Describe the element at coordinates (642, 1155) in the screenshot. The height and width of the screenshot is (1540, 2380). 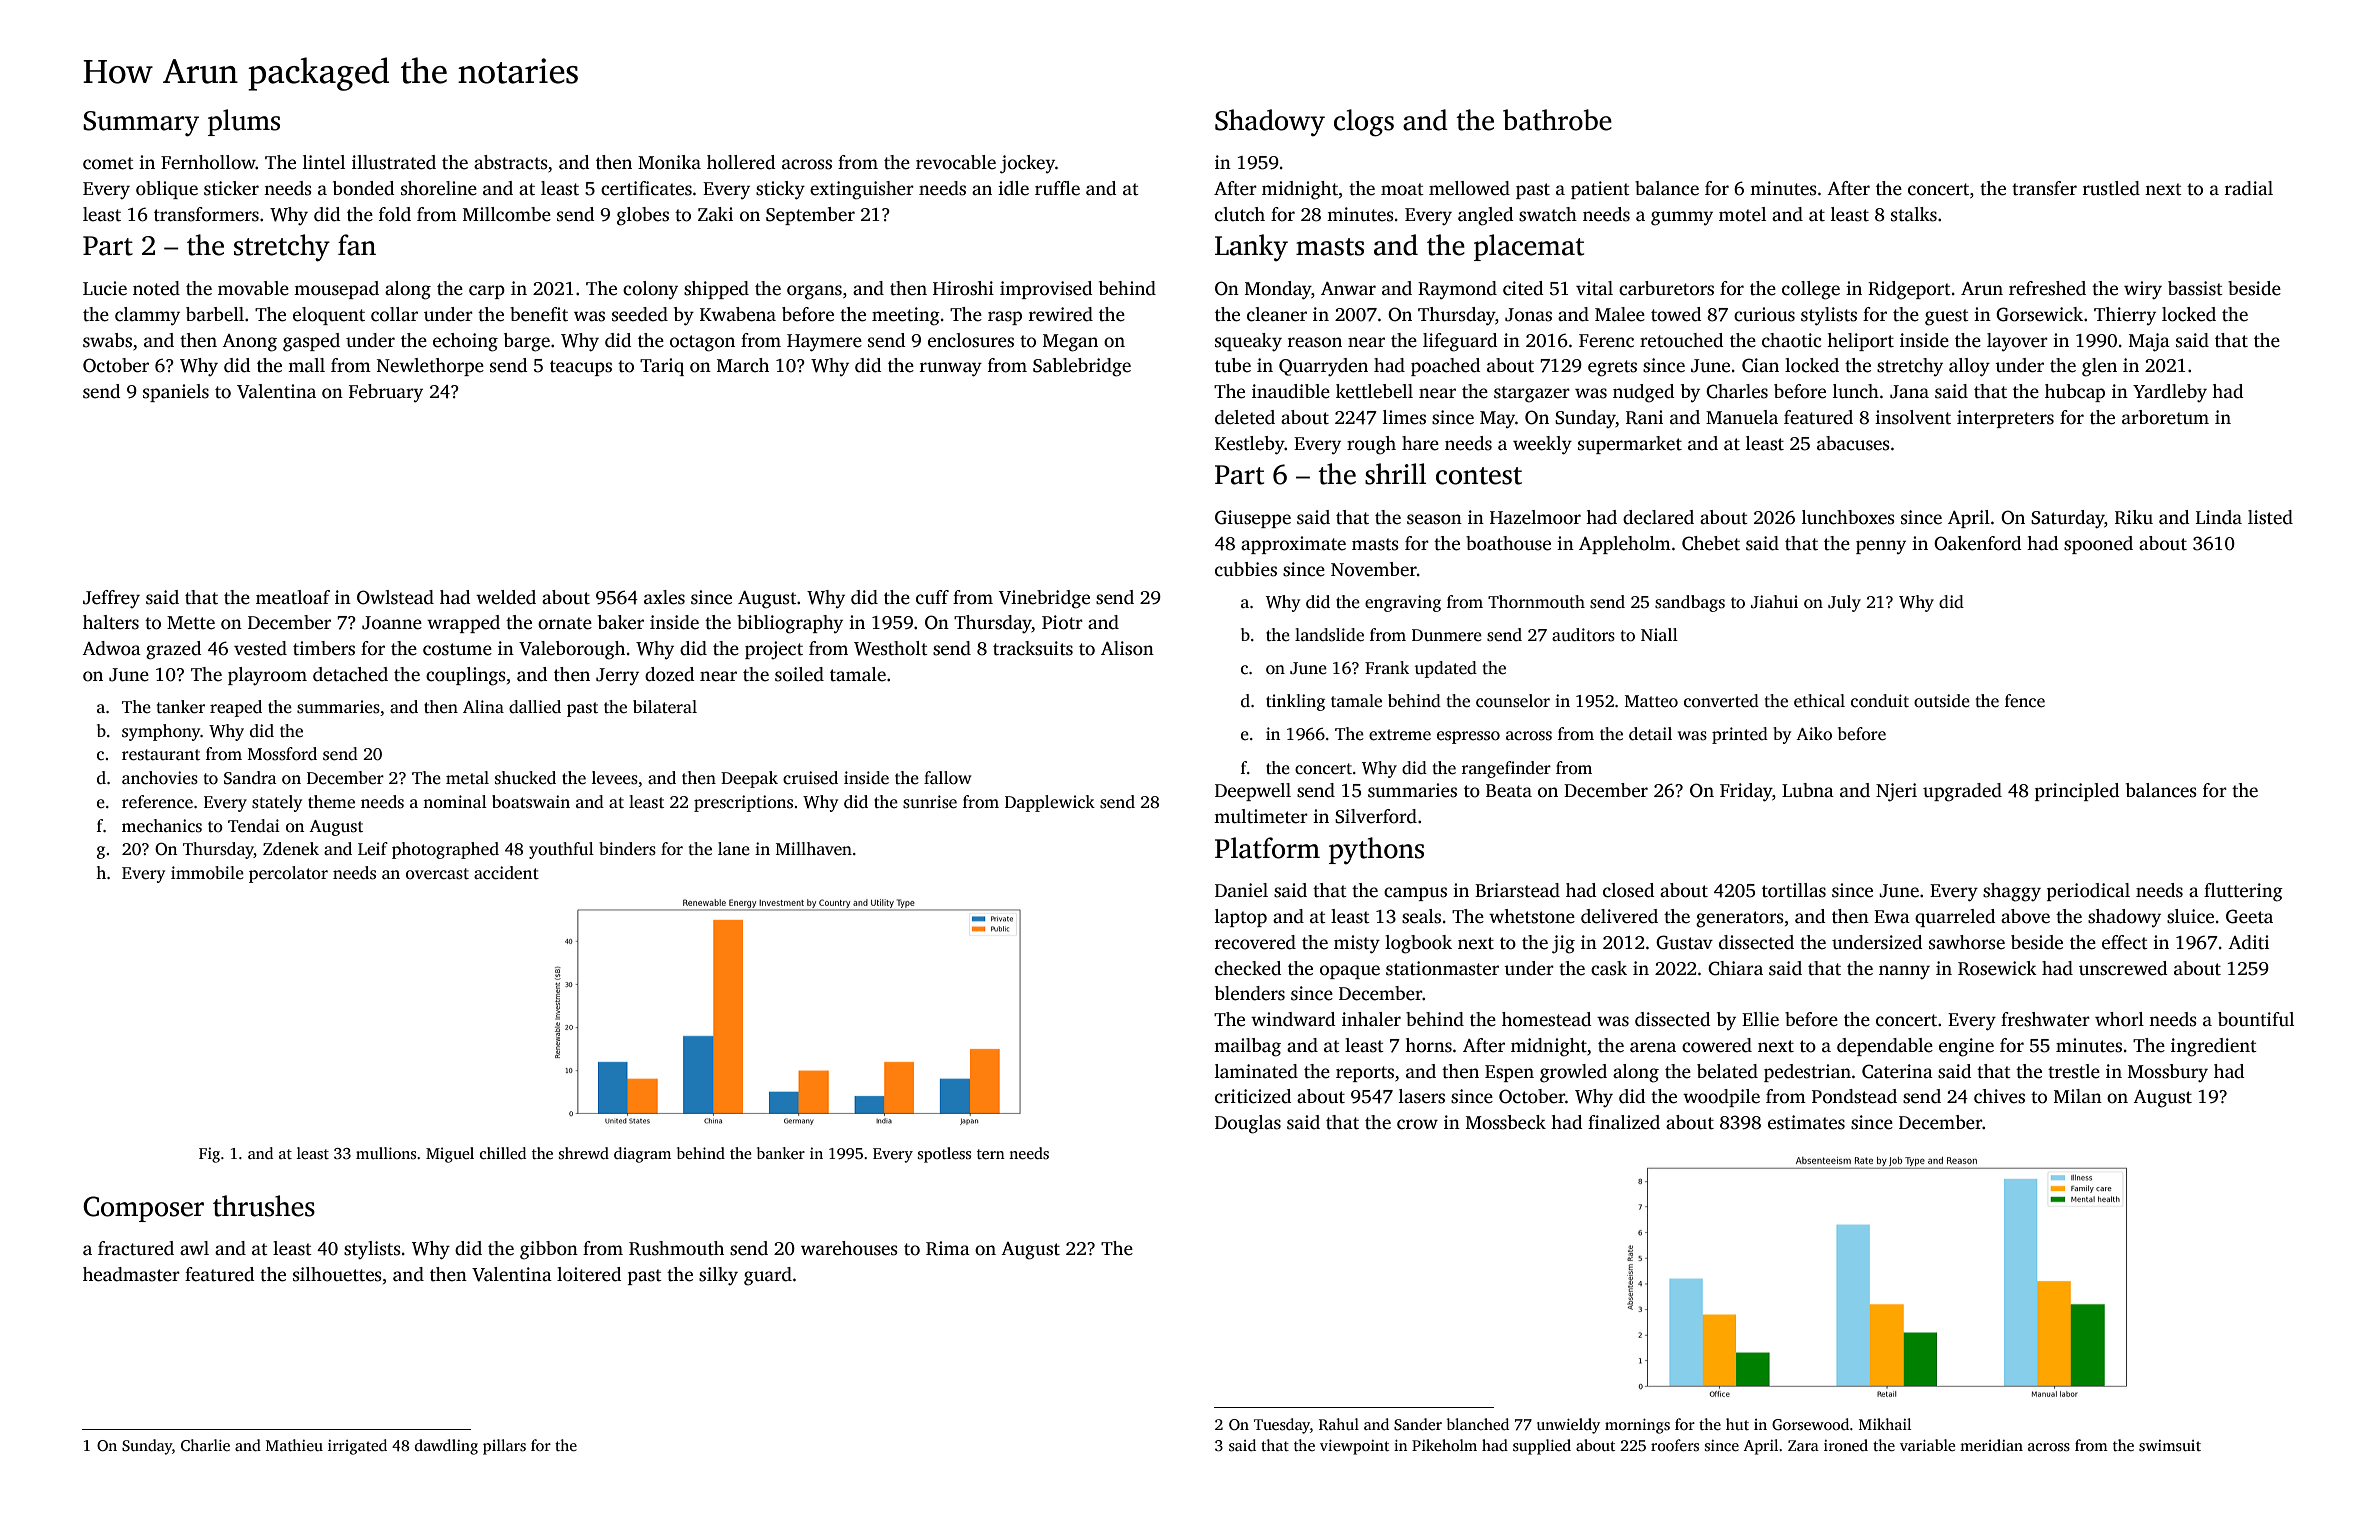
I see `diagram` at that location.
